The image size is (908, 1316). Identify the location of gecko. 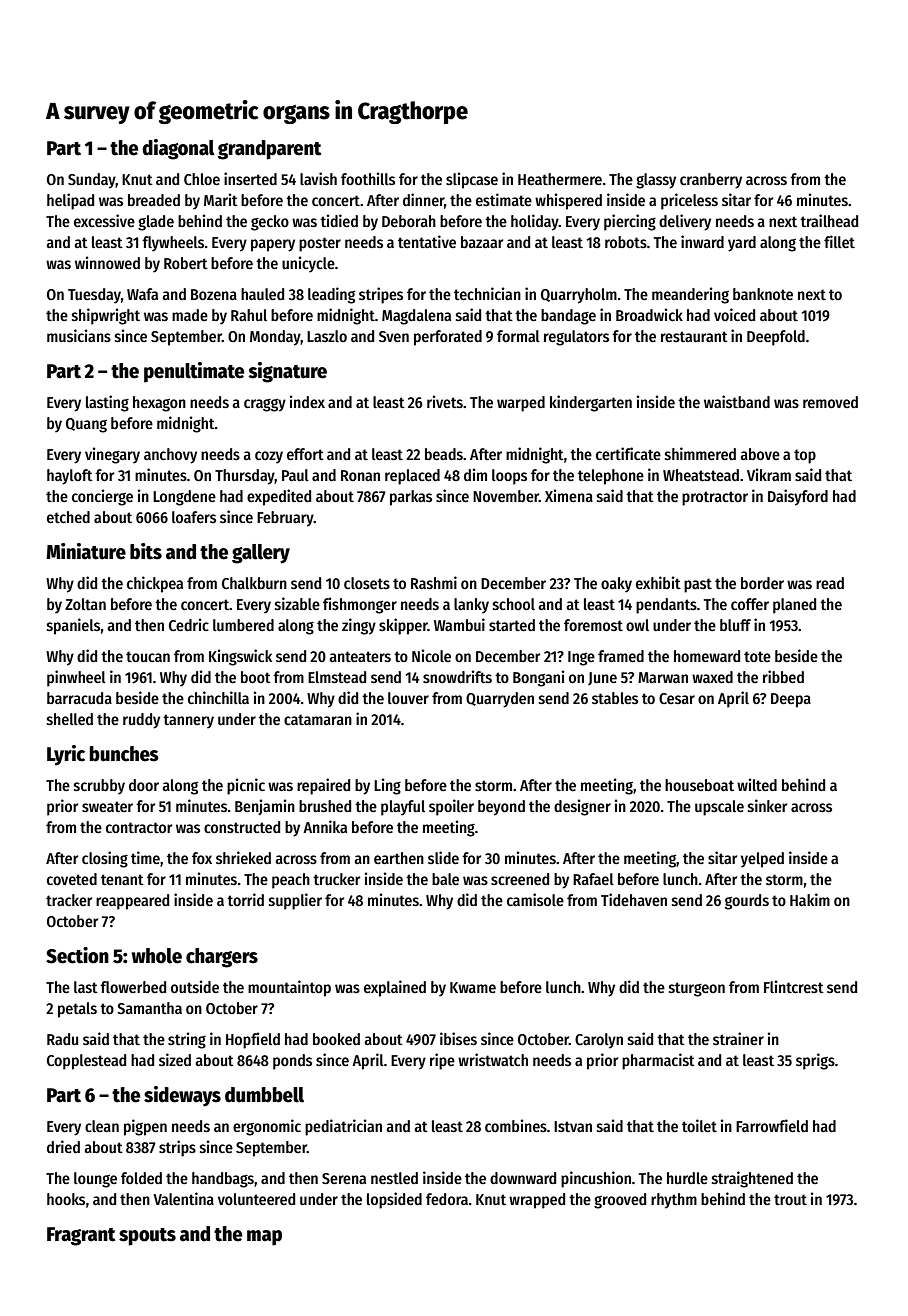
(270, 223).
